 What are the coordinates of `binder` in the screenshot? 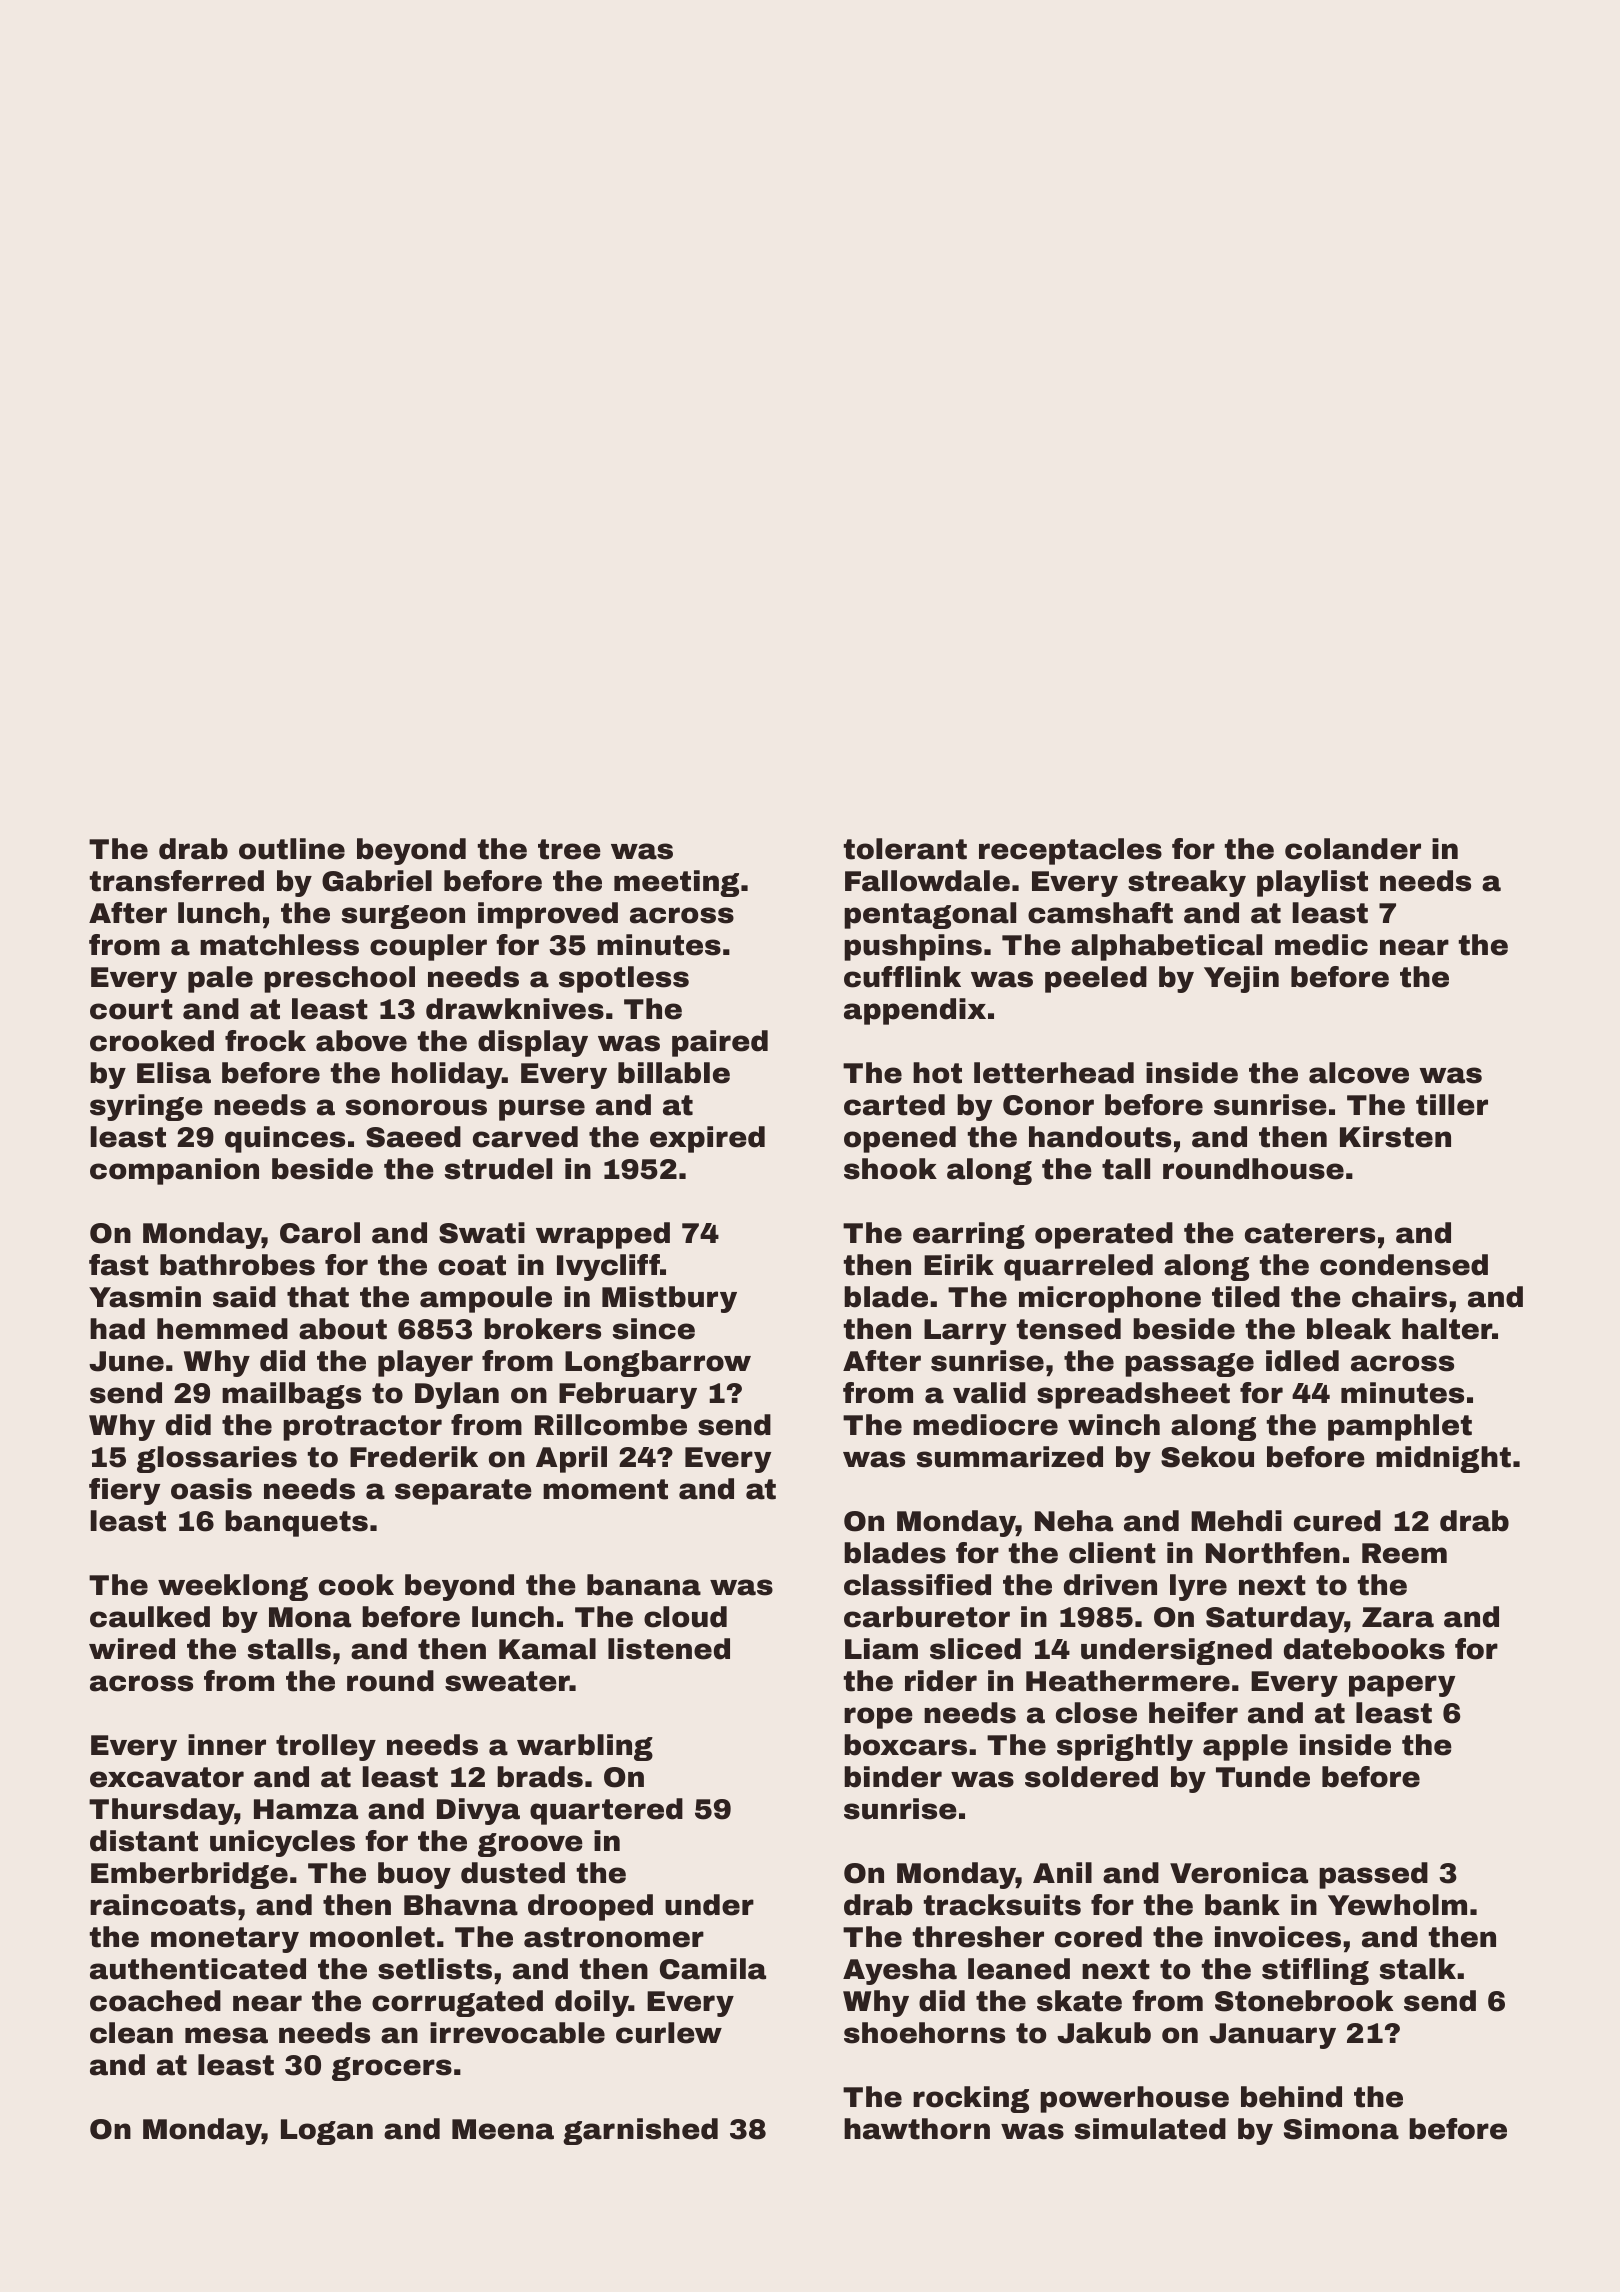 It's located at (893, 1777).
